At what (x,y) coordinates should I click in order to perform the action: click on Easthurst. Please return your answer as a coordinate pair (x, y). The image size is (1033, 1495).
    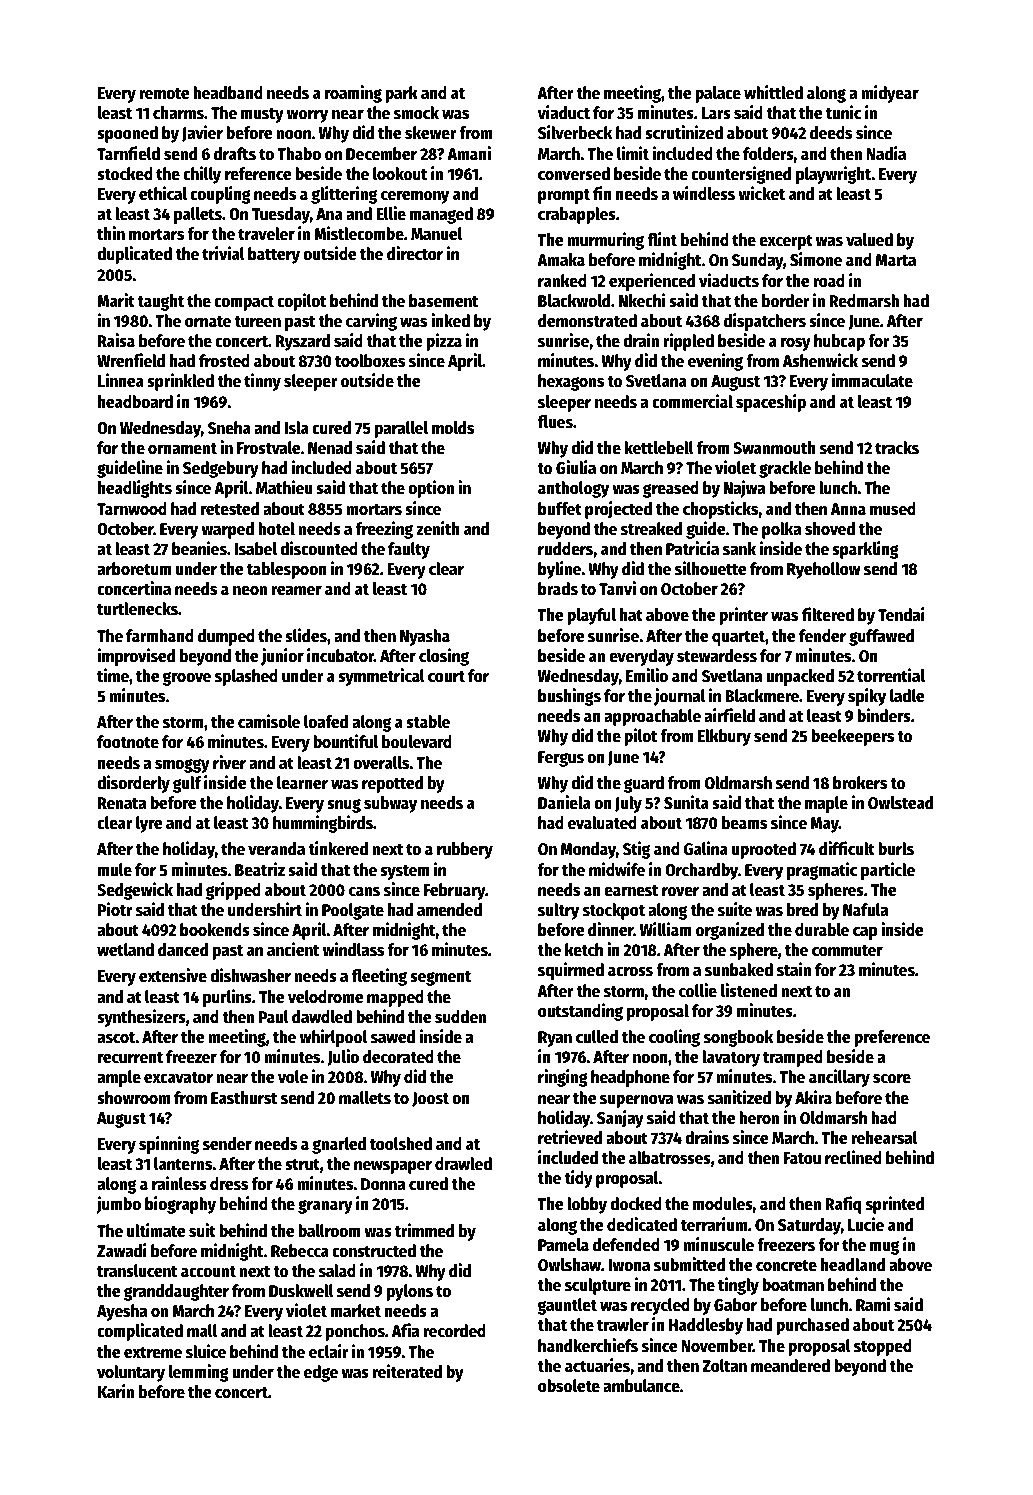
    Looking at the image, I should click on (244, 1098).
